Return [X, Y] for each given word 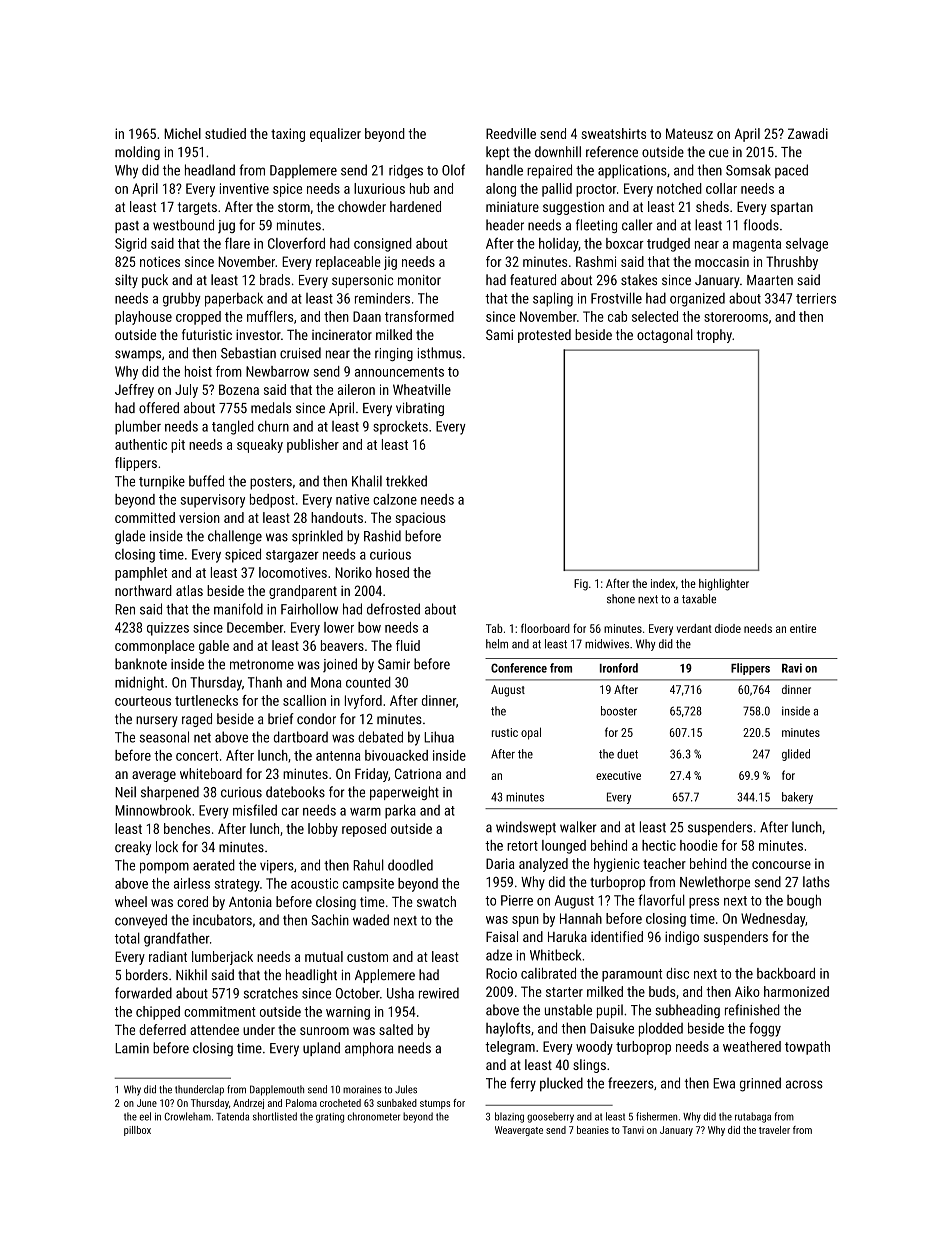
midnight [139, 683]
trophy [714, 336]
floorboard [545, 628]
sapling [553, 299]
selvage [807, 245]
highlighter [724, 585]
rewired [439, 993]
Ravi [792, 668]
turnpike [162, 482]
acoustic [314, 883]
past [127, 227]
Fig [581, 585]
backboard [786, 973]
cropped [198, 318]
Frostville [616, 298]
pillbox [137, 1131]
